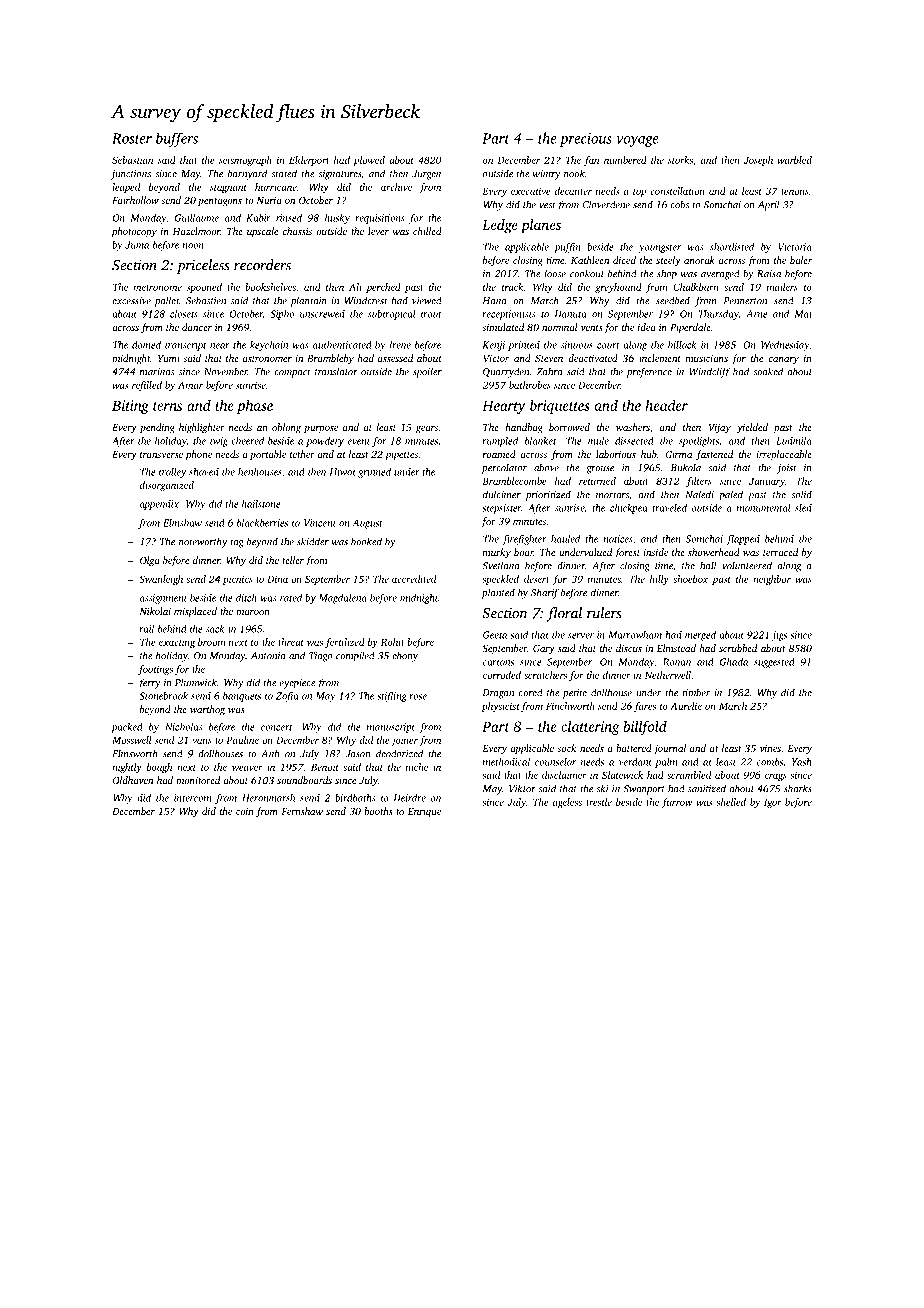 Image resolution: width=924 pixels, height=1308 pixels. I want to click on Anh, so click(270, 753).
